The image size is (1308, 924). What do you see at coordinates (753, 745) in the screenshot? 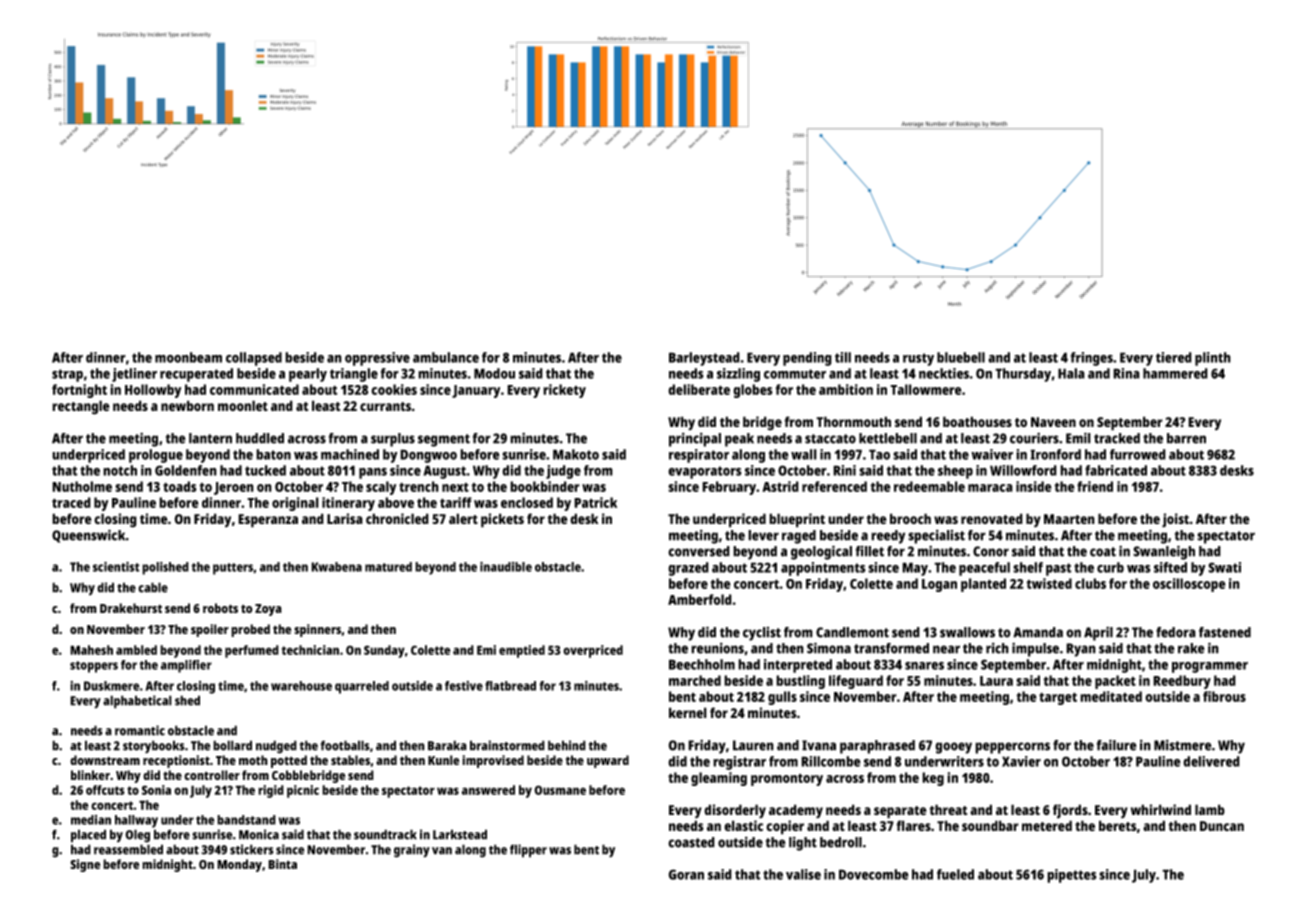
I see `Lauren` at bounding box center [753, 745].
